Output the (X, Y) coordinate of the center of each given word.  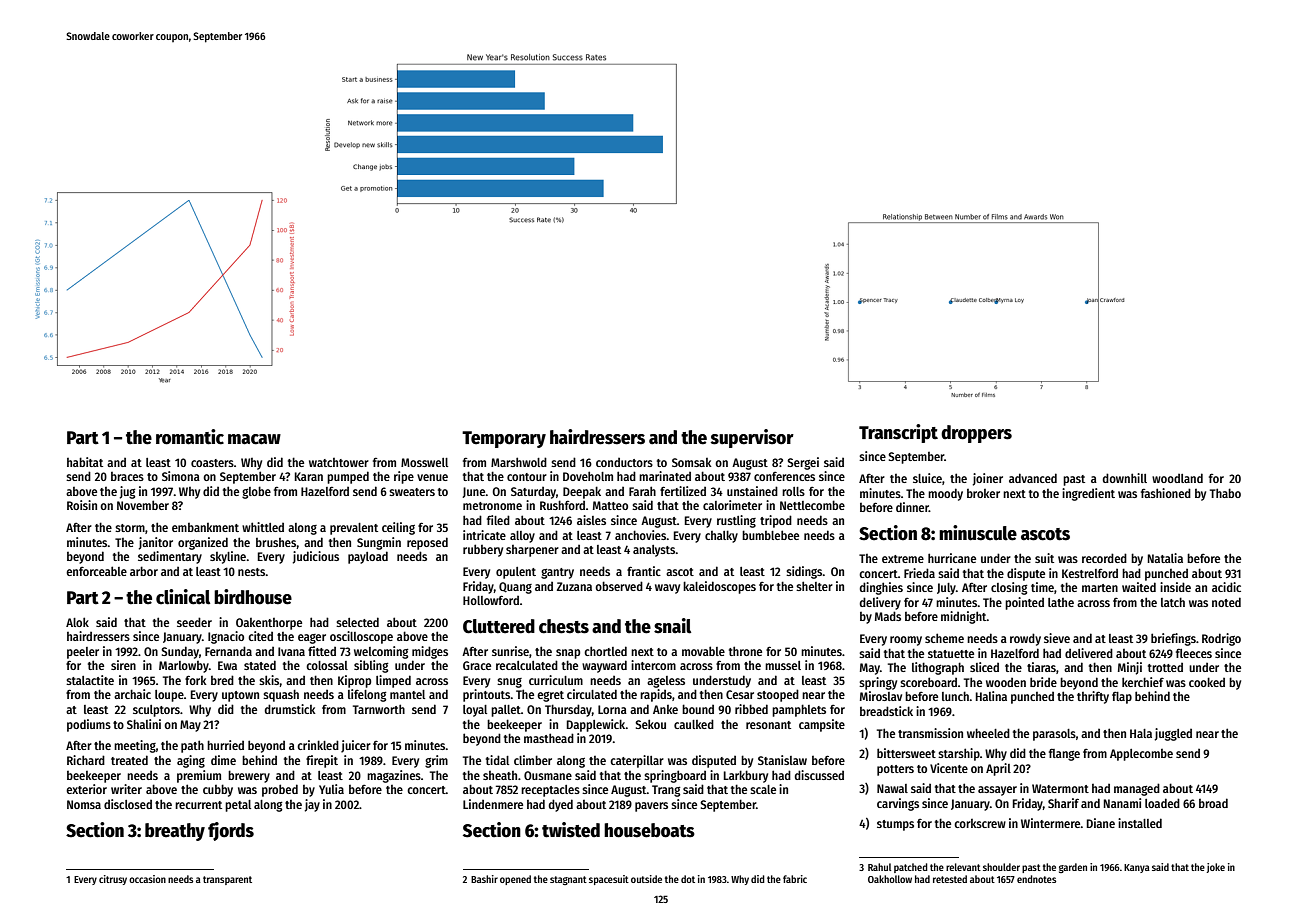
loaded (1162, 803)
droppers (976, 434)
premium (199, 776)
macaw (254, 439)
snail (672, 626)
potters (895, 770)
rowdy (1025, 639)
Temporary (504, 439)
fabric (795, 879)
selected (357, 622)
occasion (147, 879)
